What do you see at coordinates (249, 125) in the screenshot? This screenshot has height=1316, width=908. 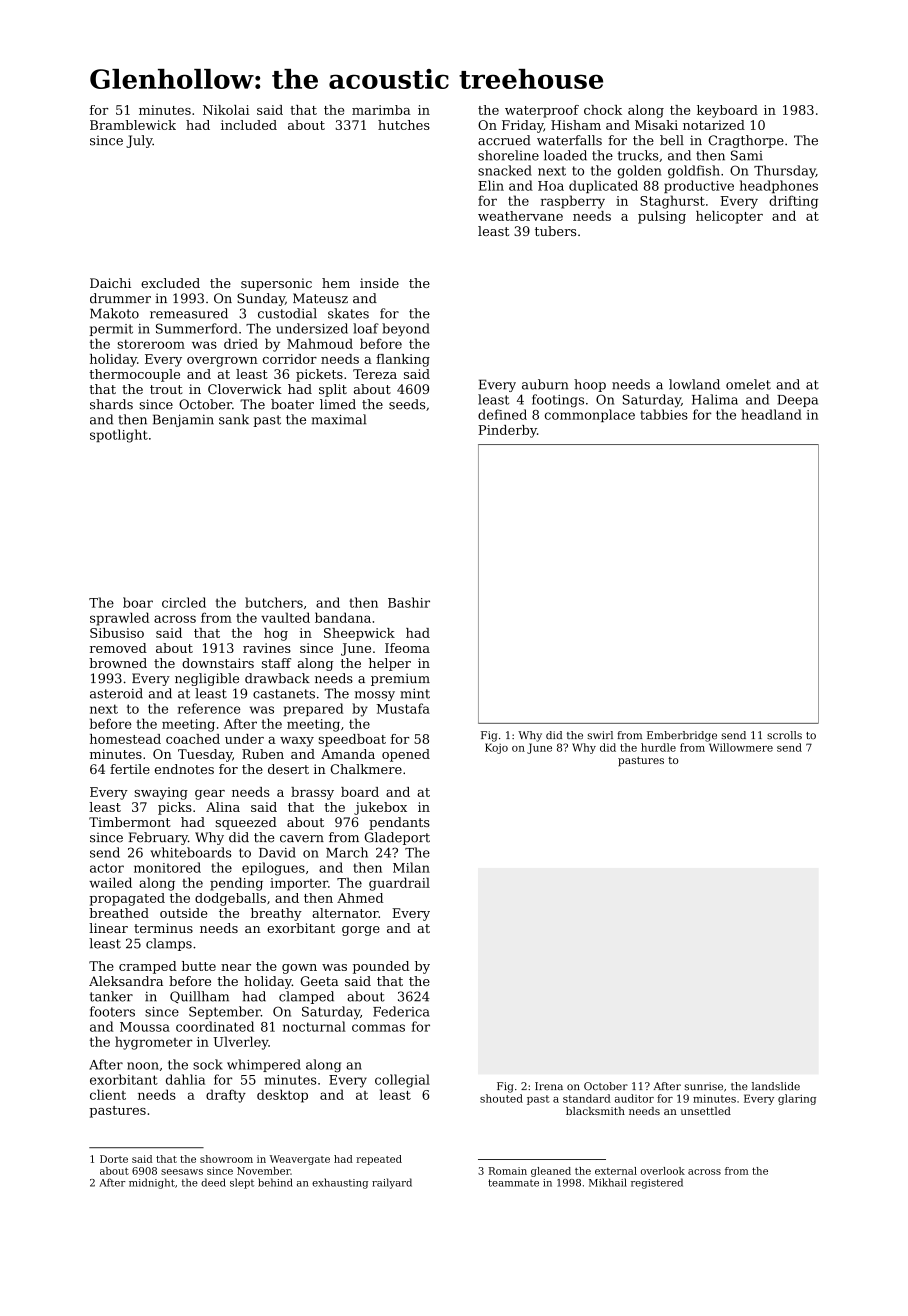 I see `included` at bounding box center [249, 125].
